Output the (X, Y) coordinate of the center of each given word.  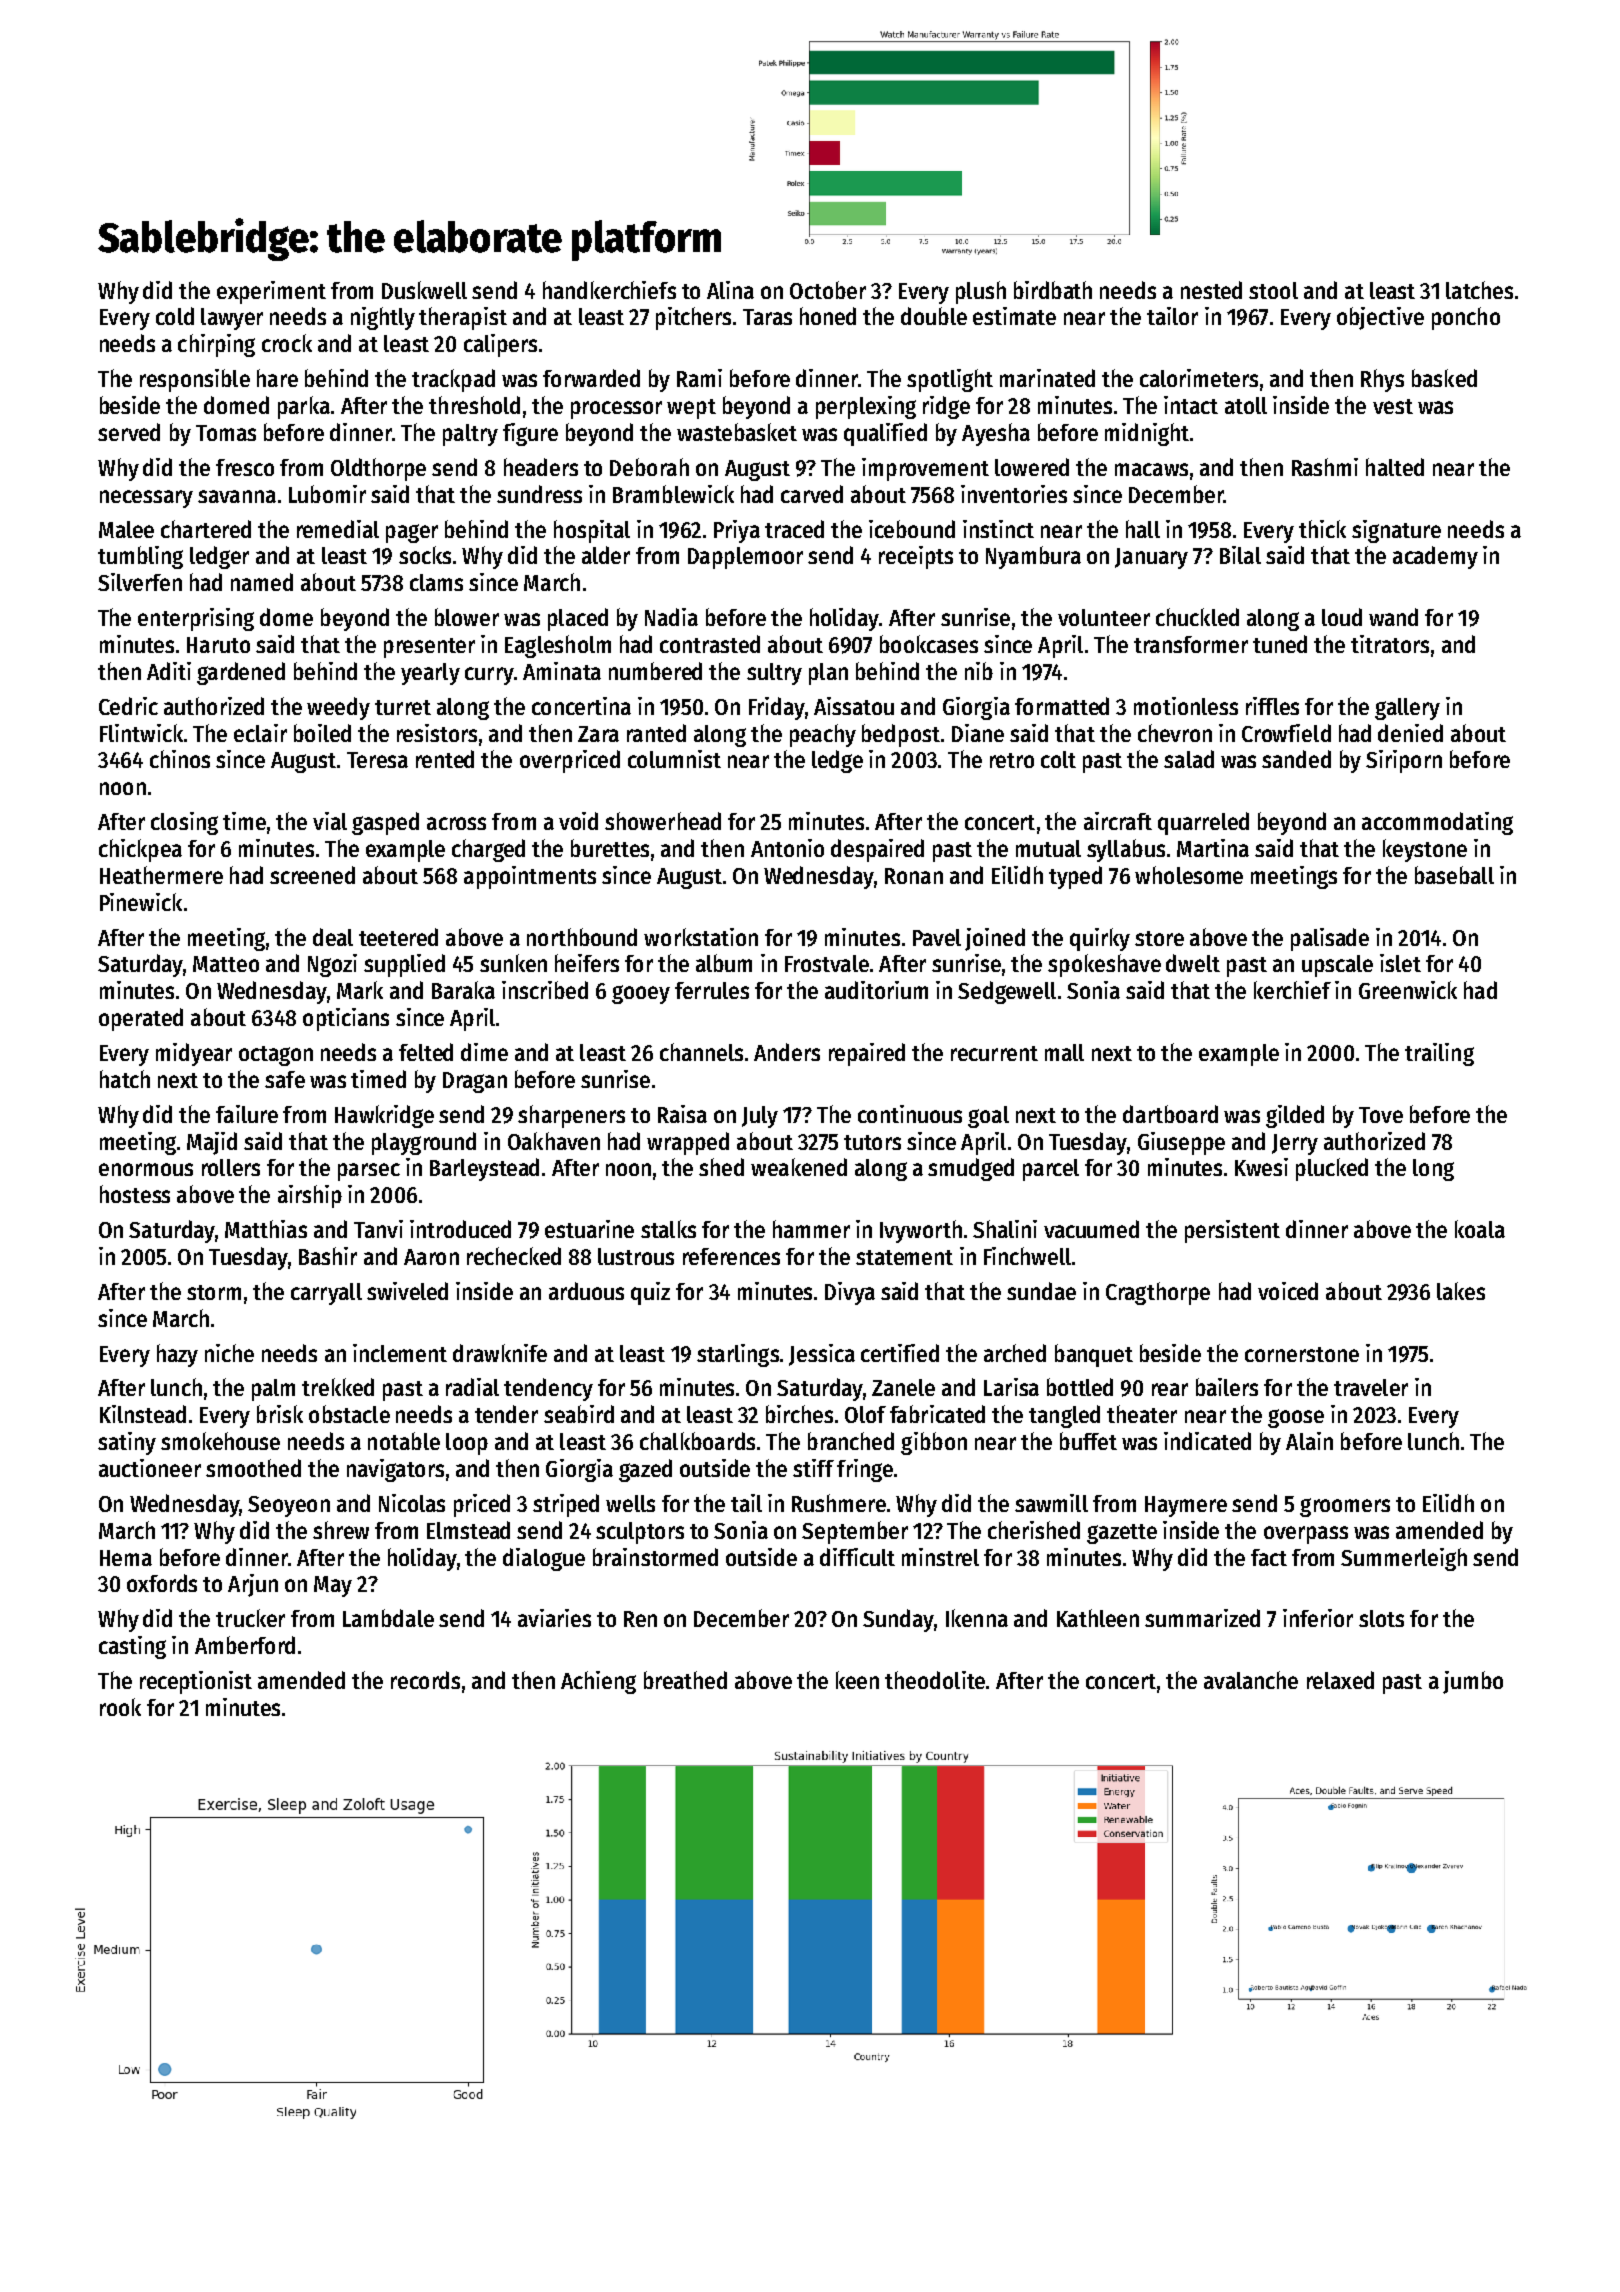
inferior (1318, 1618)
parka (304, 407)
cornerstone (1302, 1354)
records (425, 1680)
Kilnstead (143, 1414)
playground (424, 1143)
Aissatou (854, 706)
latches (1479, 290)
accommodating (1437, 823)
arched (1015, 1353)
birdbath (1053, 290)
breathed (685, 1680)
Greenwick (1408, 990)
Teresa (377, 760)
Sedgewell (1007, 992)
